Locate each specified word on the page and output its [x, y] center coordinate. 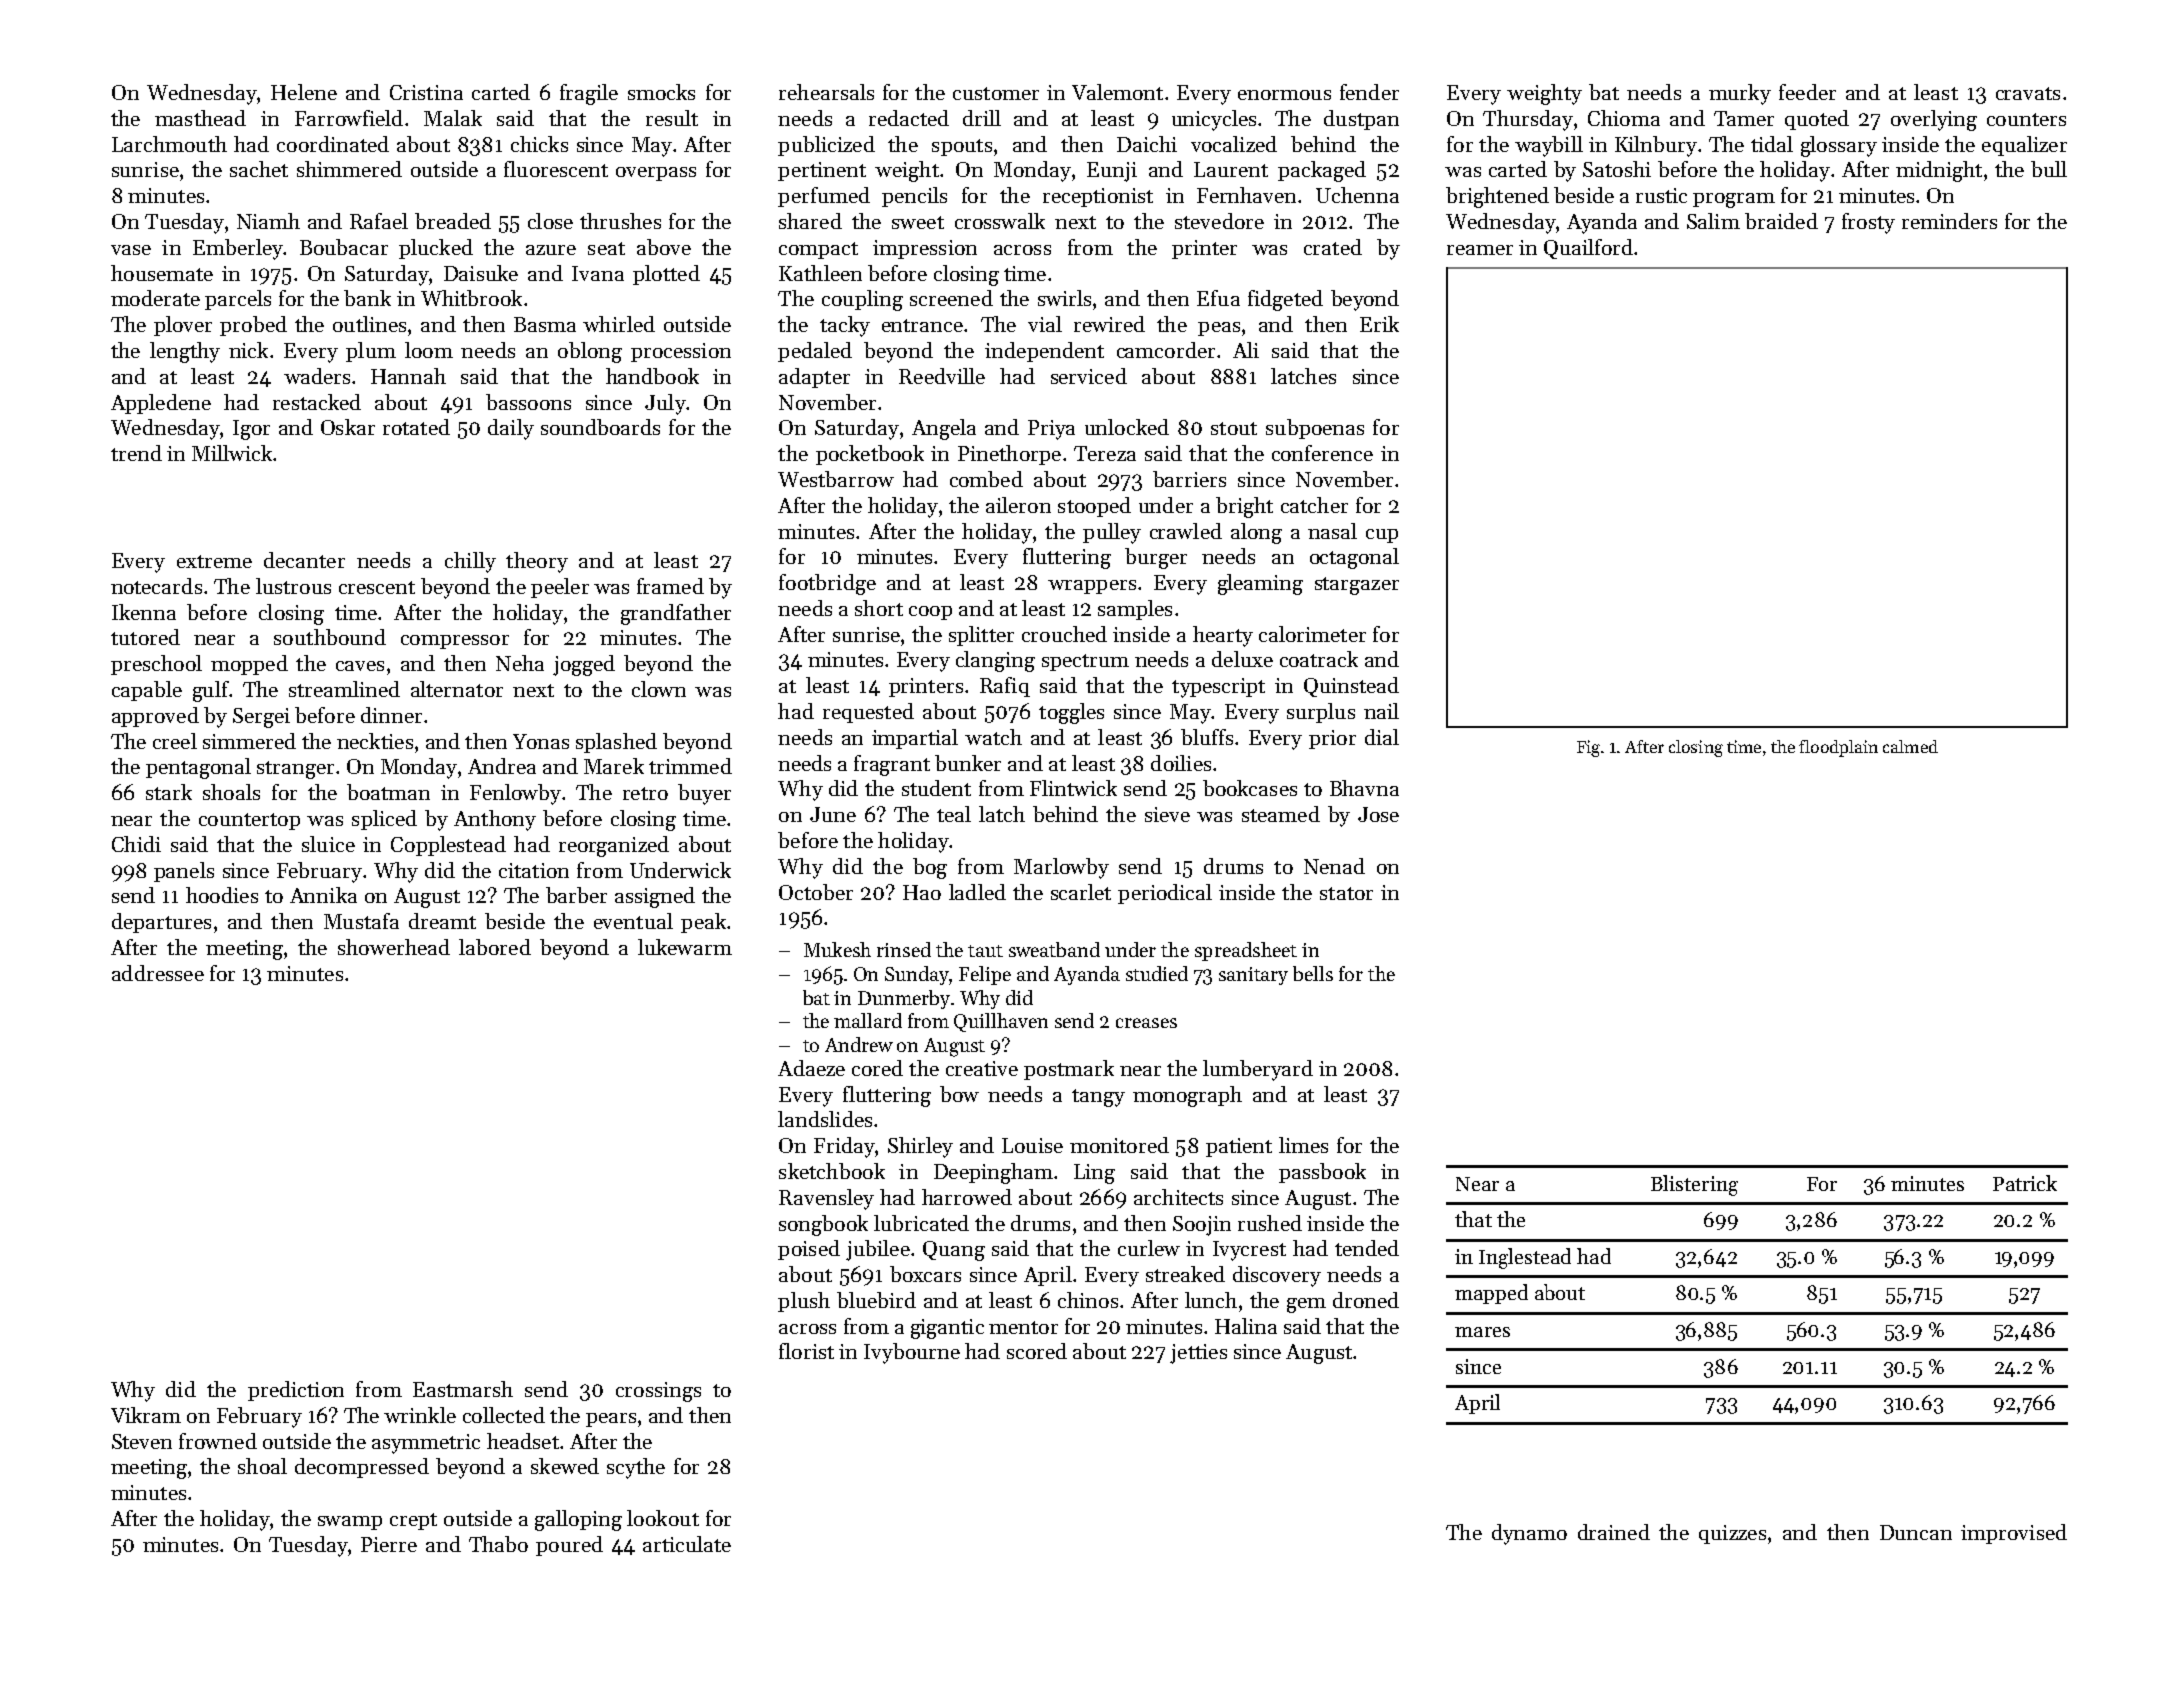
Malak [453, 118]
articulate [687, 1544]
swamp [350, 1523]
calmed [1910, 746]
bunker [968, 763]
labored [495, 947]
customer [996, 93]
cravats [2028, 93]
